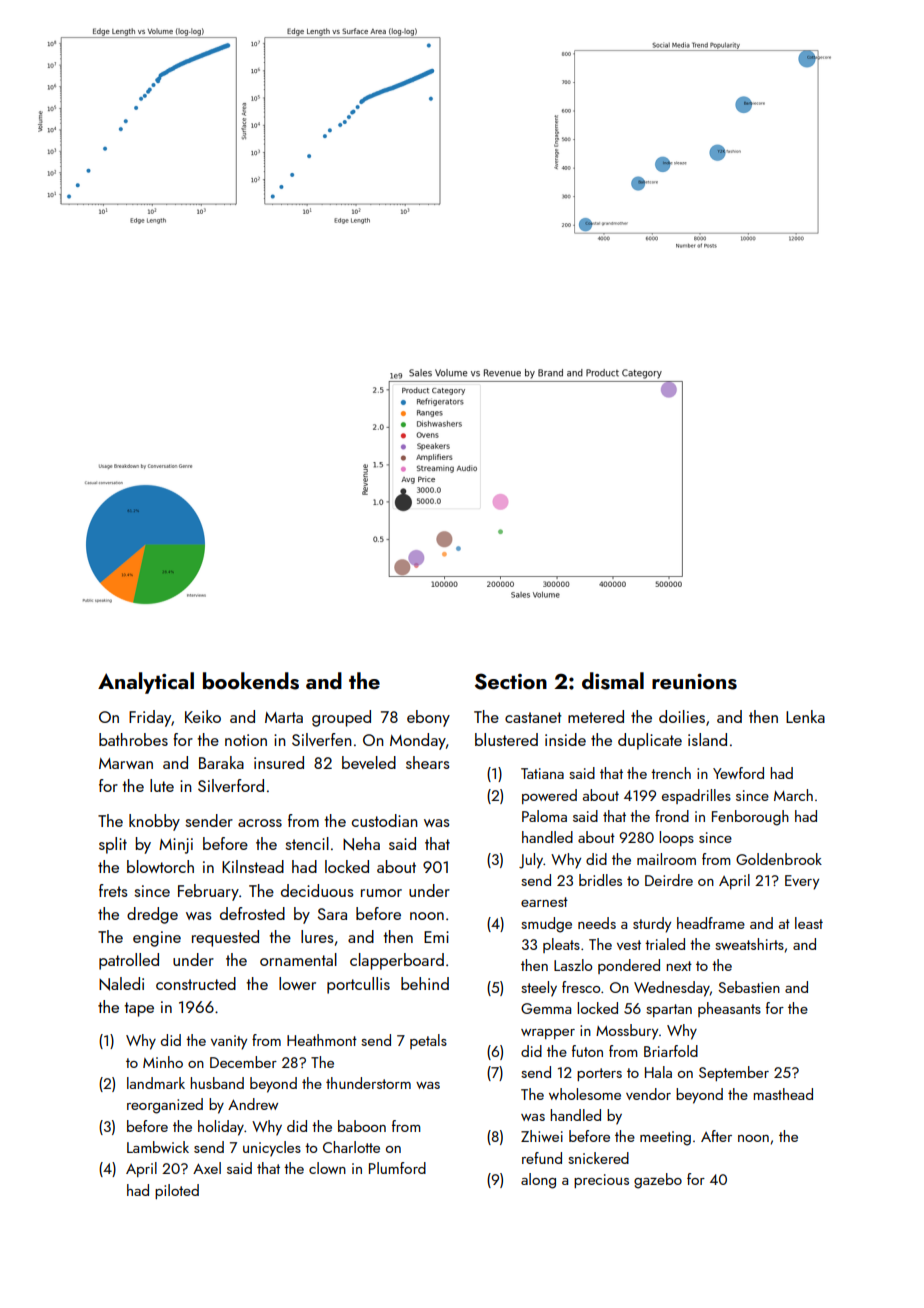 This screenshot has height=1308, width=924. I want to click on gazebo, so click(658, 1181).
